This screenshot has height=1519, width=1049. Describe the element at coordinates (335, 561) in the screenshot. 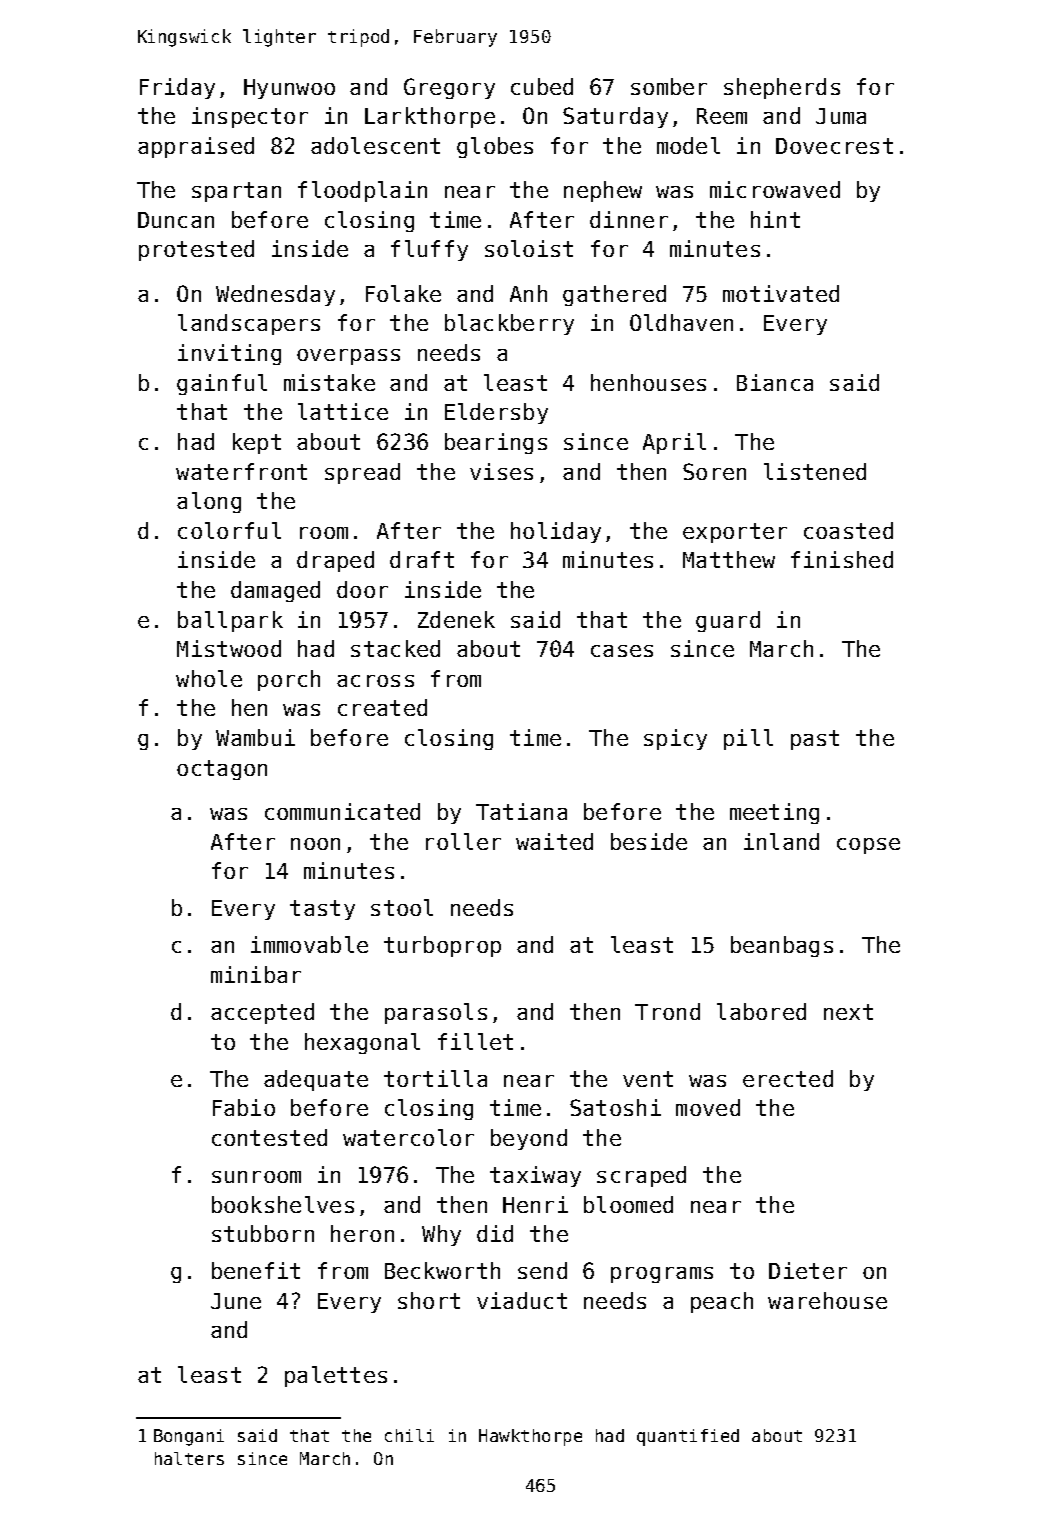

I see `draped` at that location.
